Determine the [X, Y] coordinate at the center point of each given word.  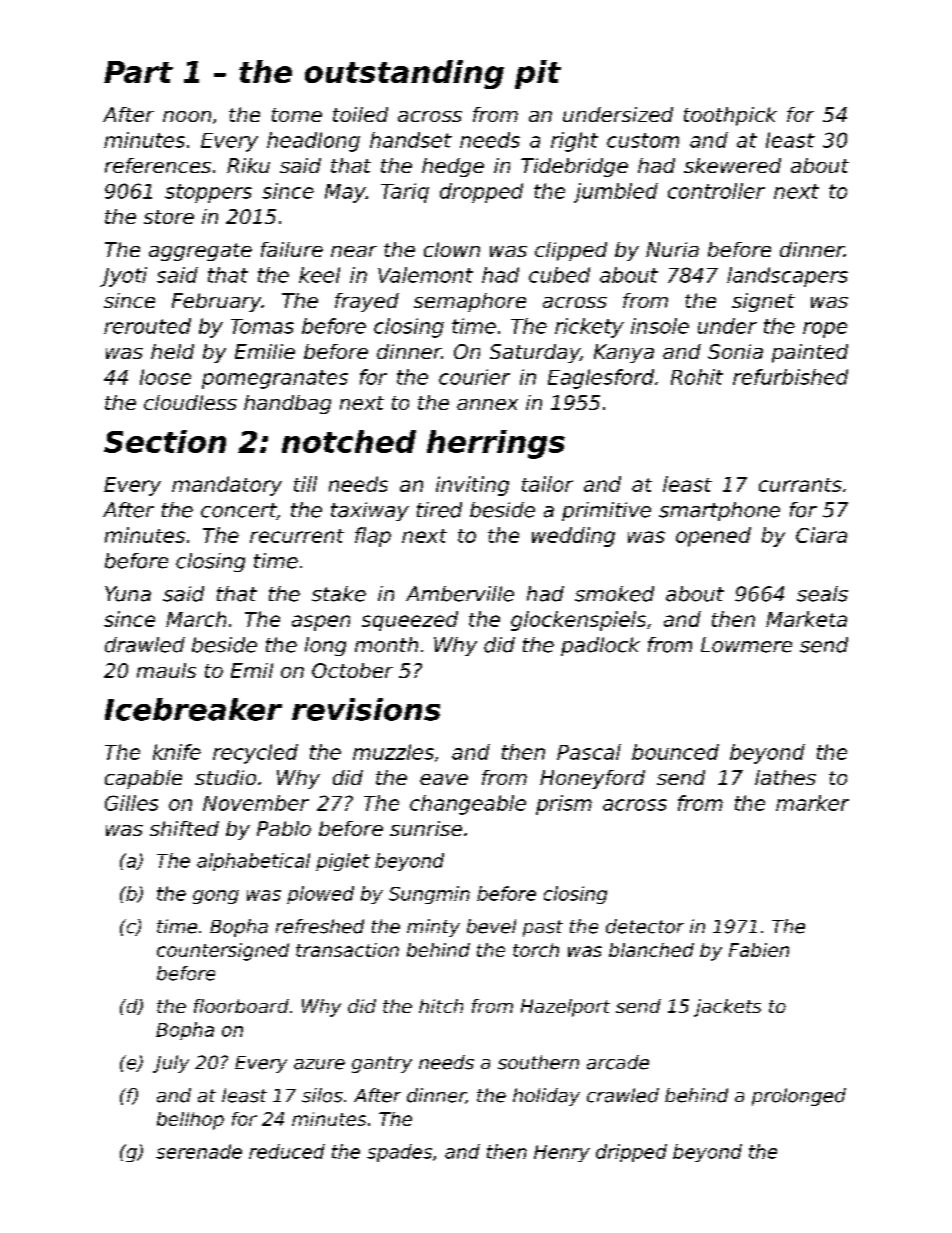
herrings [496, 444]
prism [564, 805]
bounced [675, 752]
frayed [367, 302]
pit [538, 74]
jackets [727, 1008]
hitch [441, 1006]
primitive [606, 511]
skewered [732, 165]
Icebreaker [193, 709]
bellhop [190, 1121]
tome [297, 115]
